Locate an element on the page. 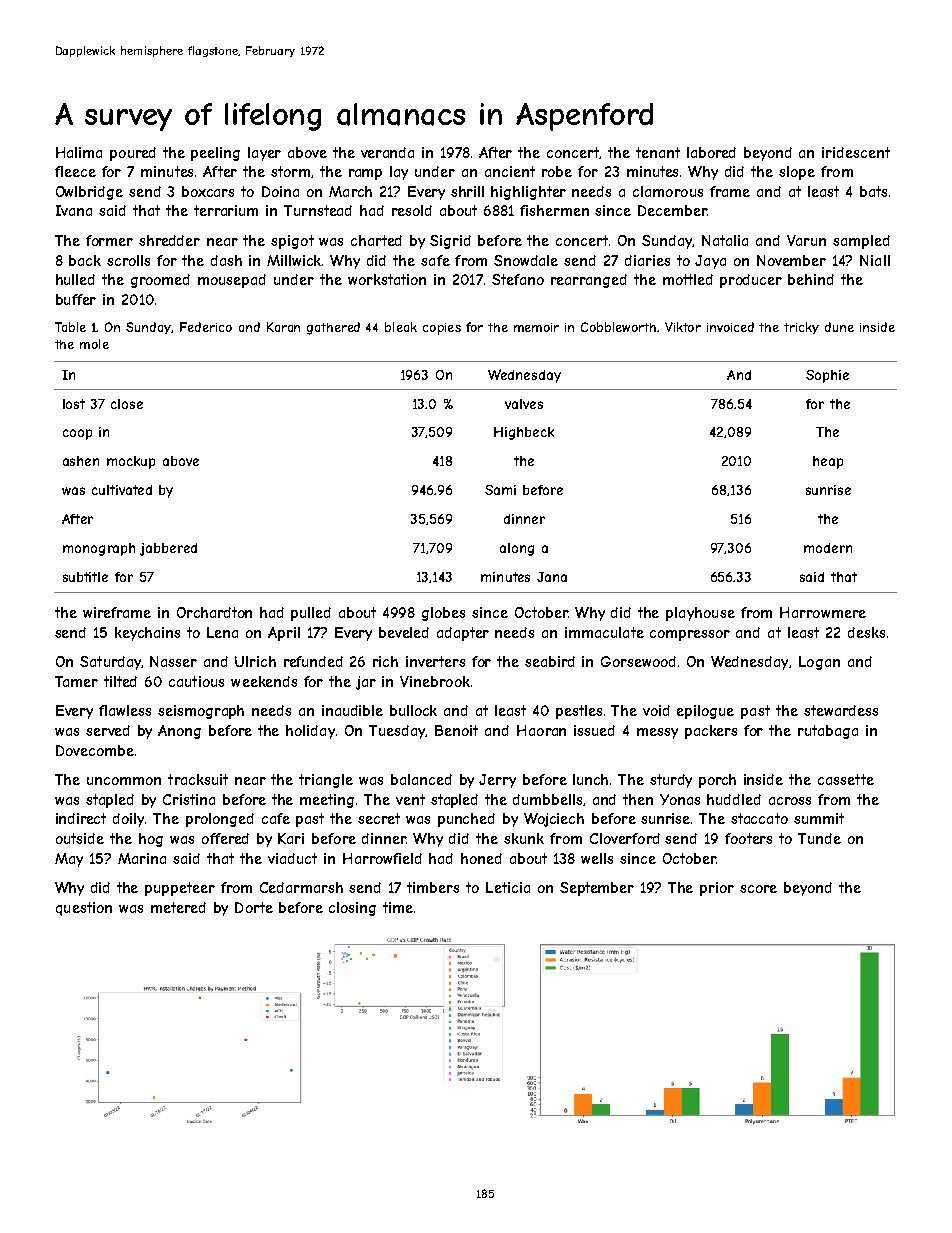 Image resolution: width=952 pixels, height=1233 pixels. mousepad is located at coordinates (232, 281).
